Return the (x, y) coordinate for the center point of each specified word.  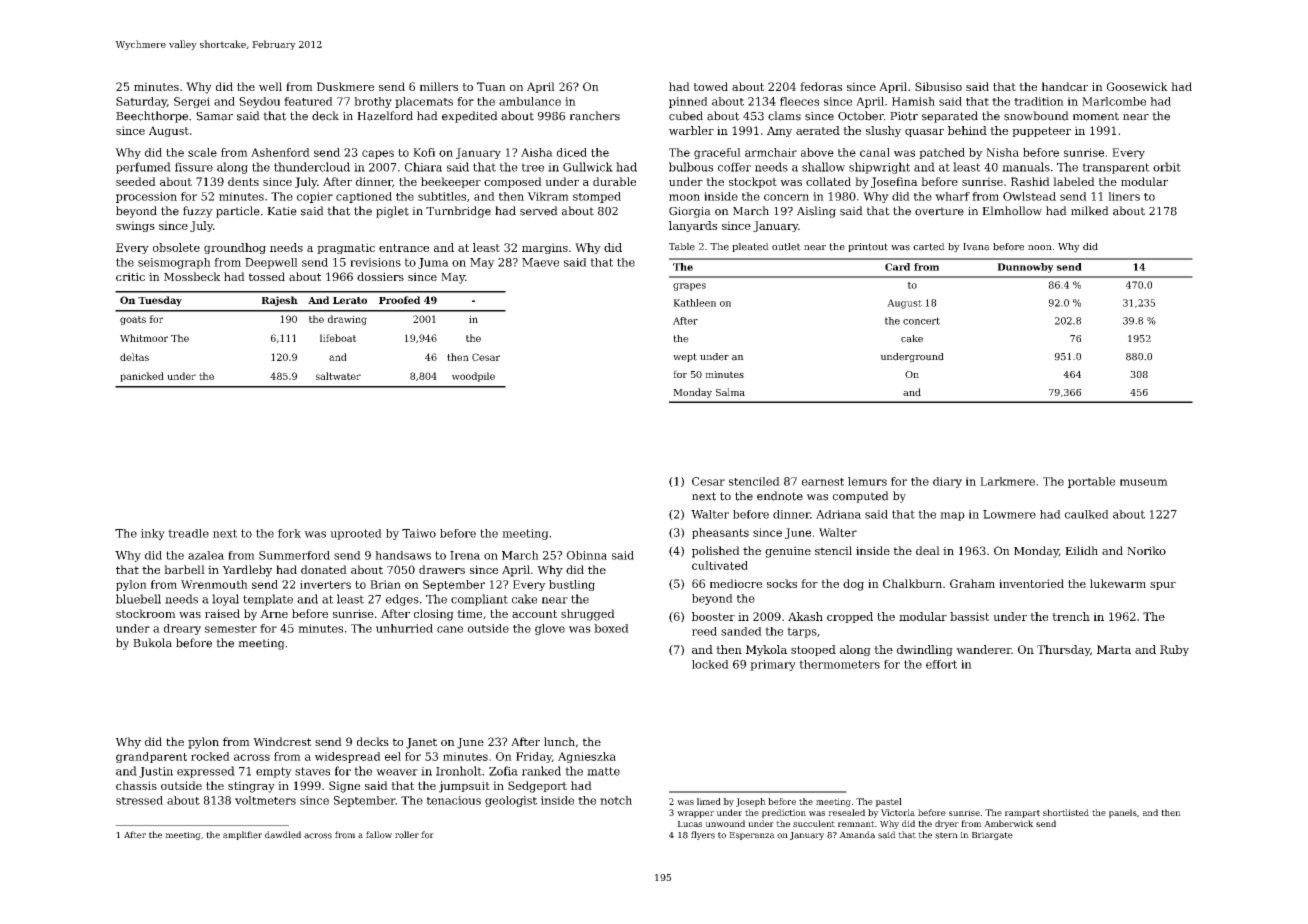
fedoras (821, 86)
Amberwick (1009, 823)
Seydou (259, 102)
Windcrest (282, 741)
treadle (188, 533)
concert (921, 321)
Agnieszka (587, 757)
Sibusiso (938, 86)
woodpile (473, 377)
